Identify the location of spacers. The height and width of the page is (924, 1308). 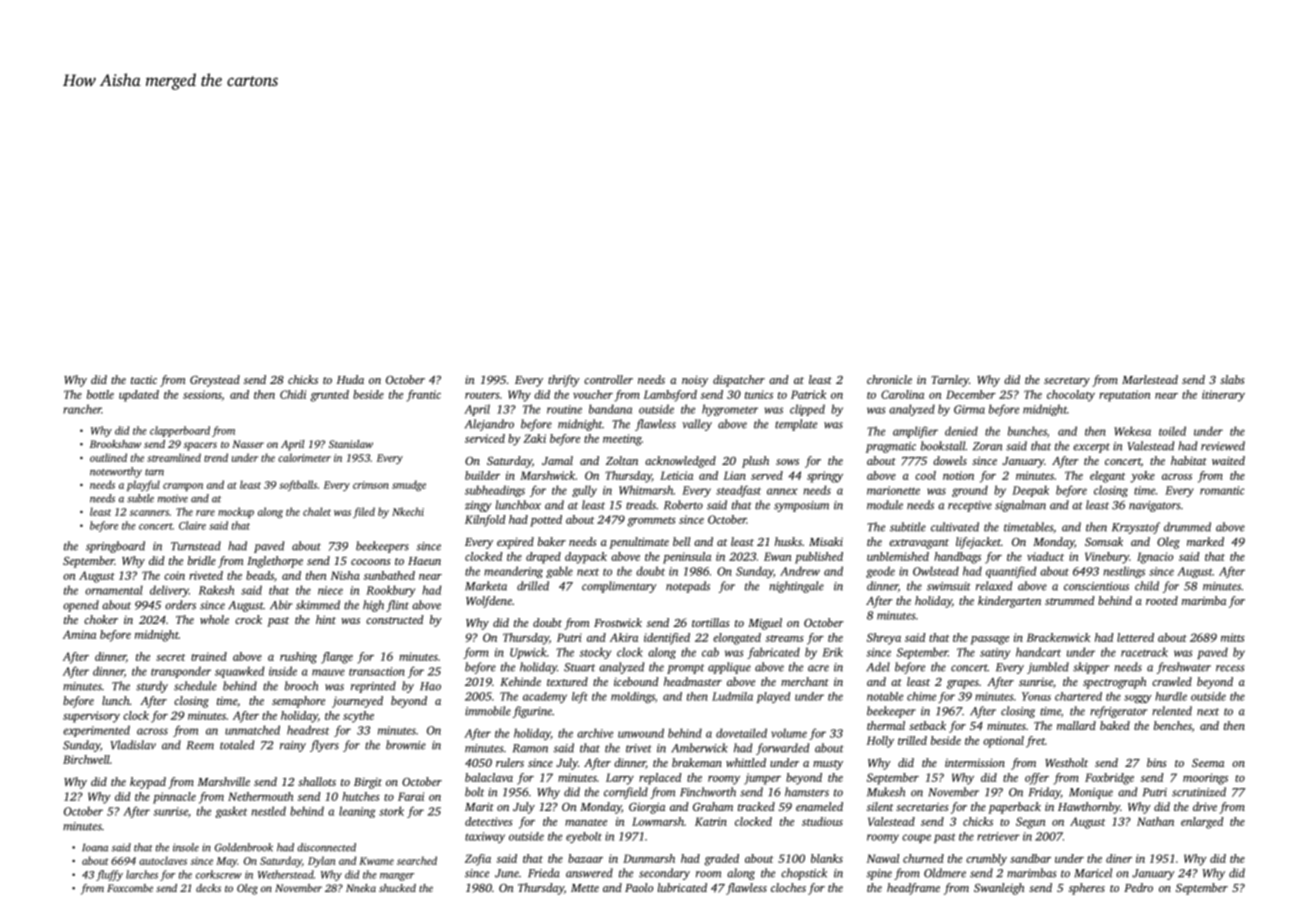
(200, 446).
